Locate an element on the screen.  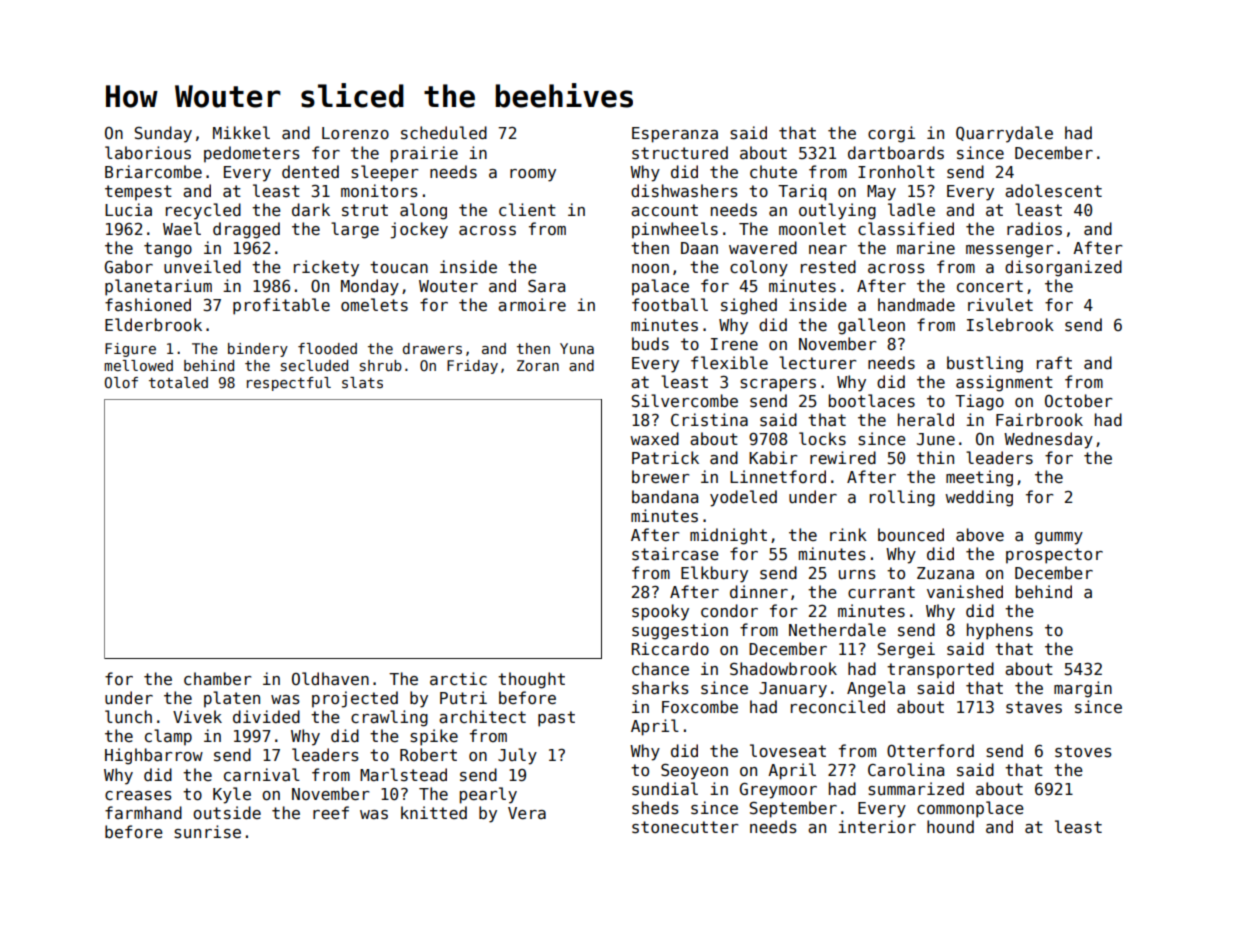
scheduled is located at coordinates (444, 132).
